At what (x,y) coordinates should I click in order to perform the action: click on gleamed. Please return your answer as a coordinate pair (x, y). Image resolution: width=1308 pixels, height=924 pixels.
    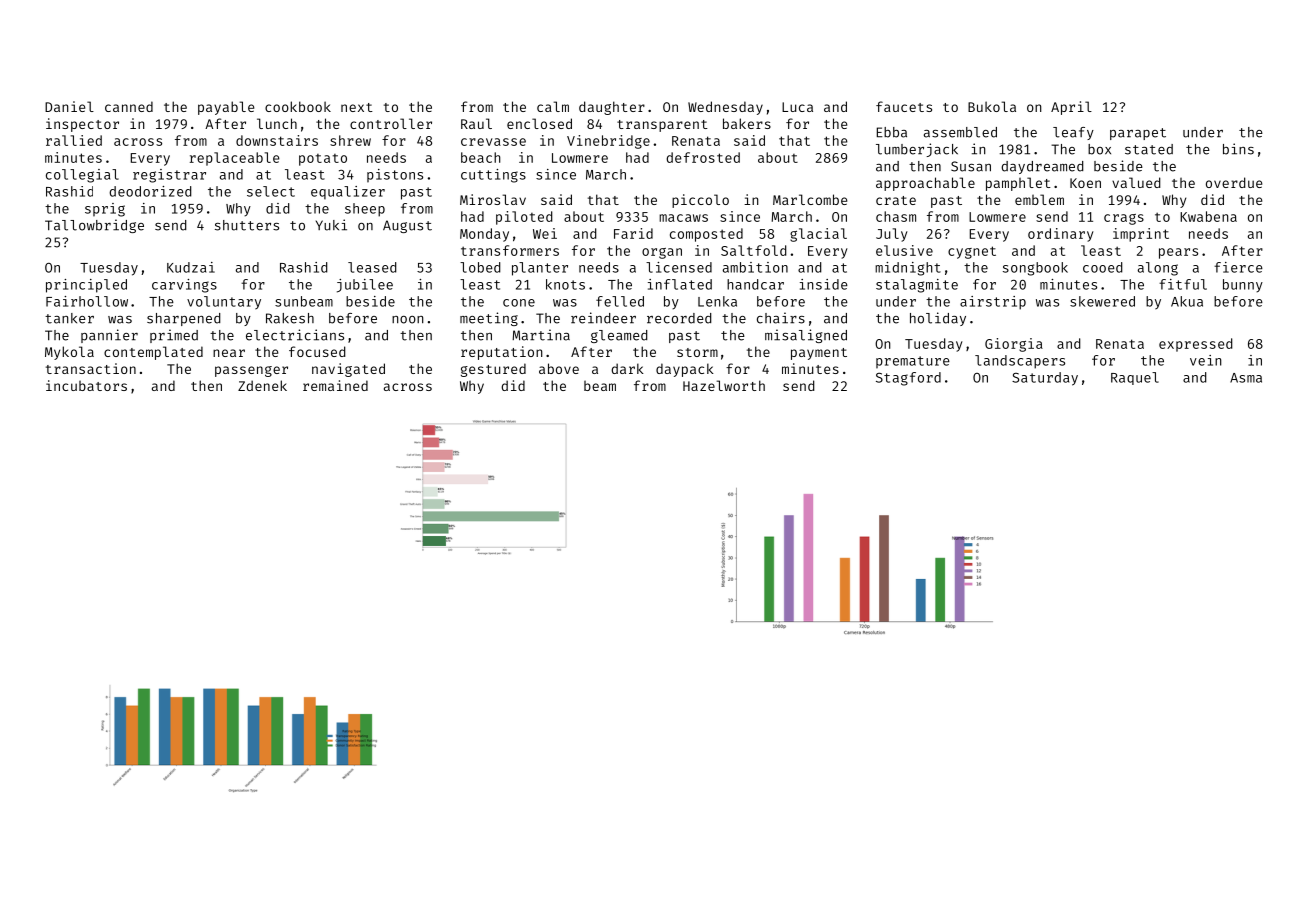
    Looking at the image, I should click on (619, 336).
